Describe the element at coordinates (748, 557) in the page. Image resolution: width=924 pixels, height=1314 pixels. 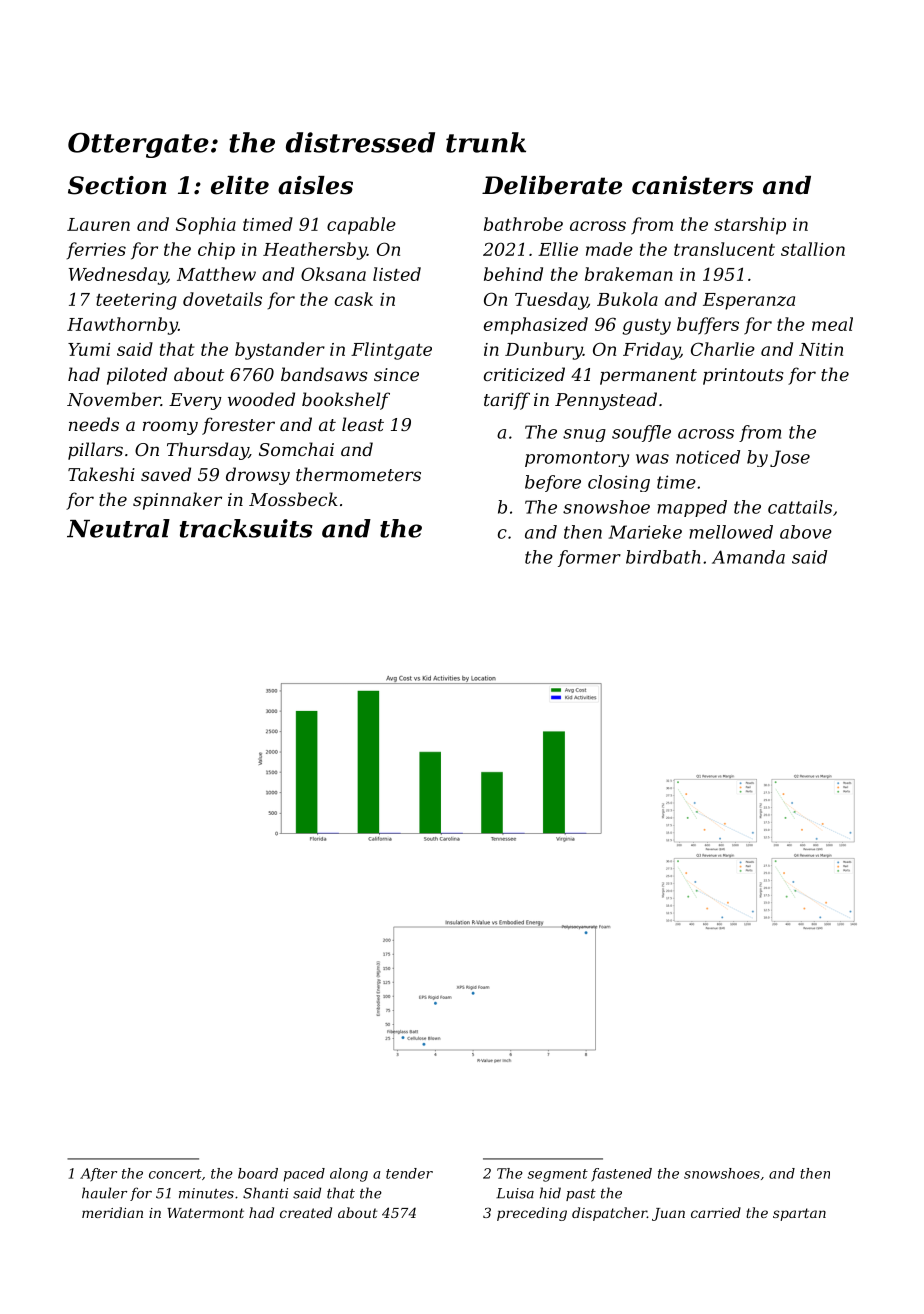
I see `Amanda` at that location.
